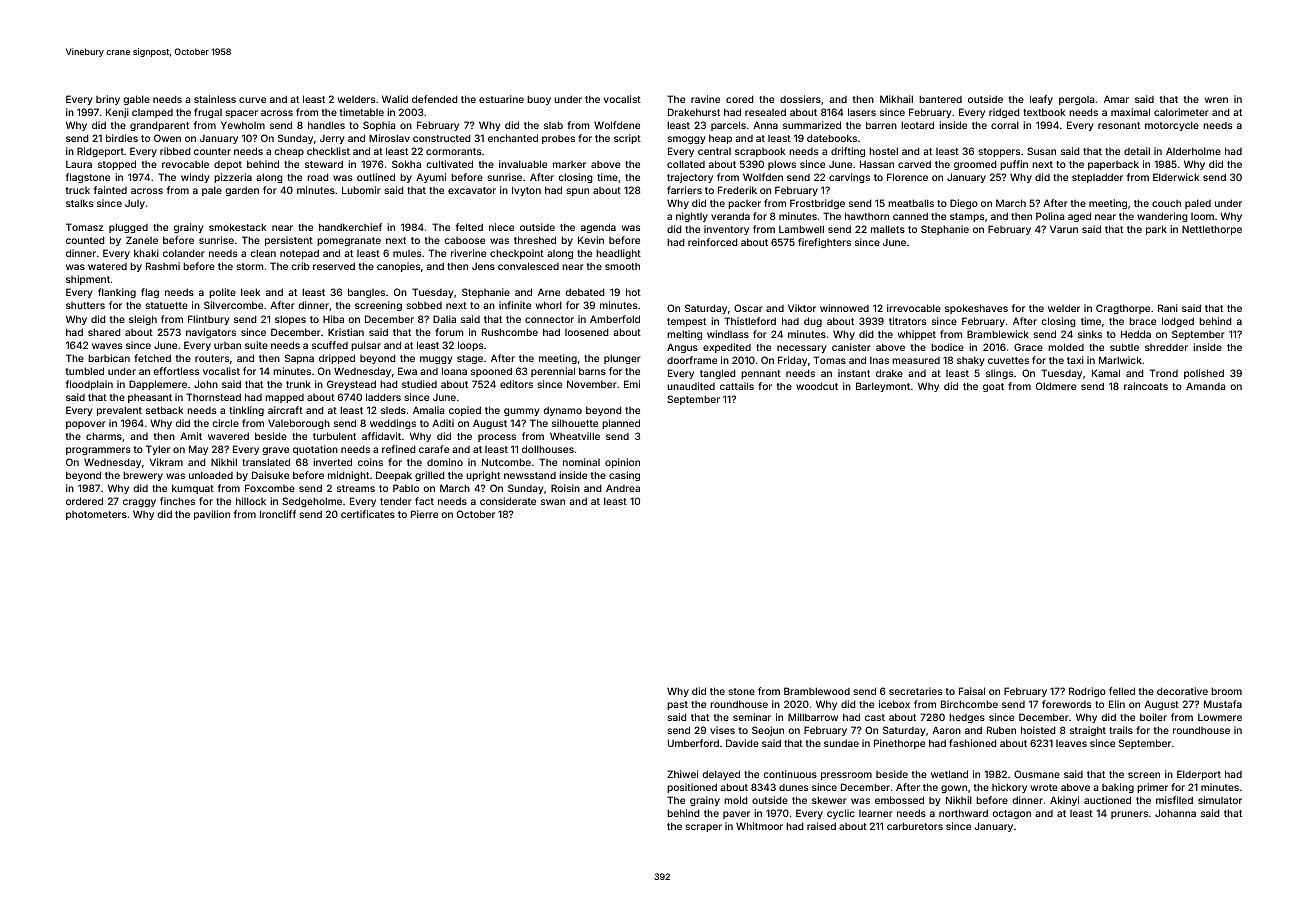  I want to click on stamps, so click(967, 217).
